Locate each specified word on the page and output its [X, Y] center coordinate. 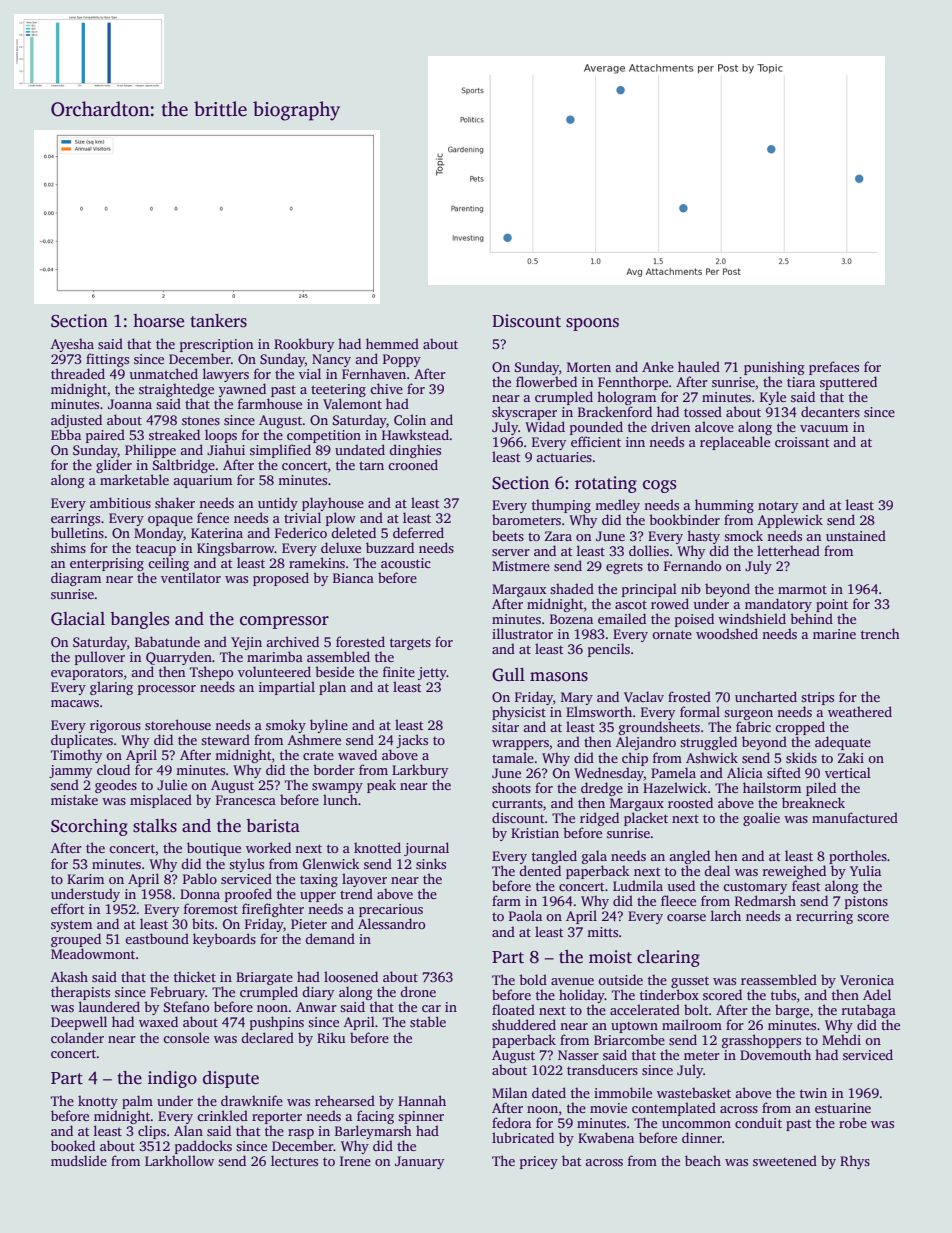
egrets [624, 568]
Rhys [855, 1162]
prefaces [834, 368]
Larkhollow [179, 1160]
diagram [76, 579]
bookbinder [684, 519]
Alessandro [391, 923]
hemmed [392, 343]
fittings [107, 360]
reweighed [794, 872]
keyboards [224, 940]
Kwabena [606, 1137]
